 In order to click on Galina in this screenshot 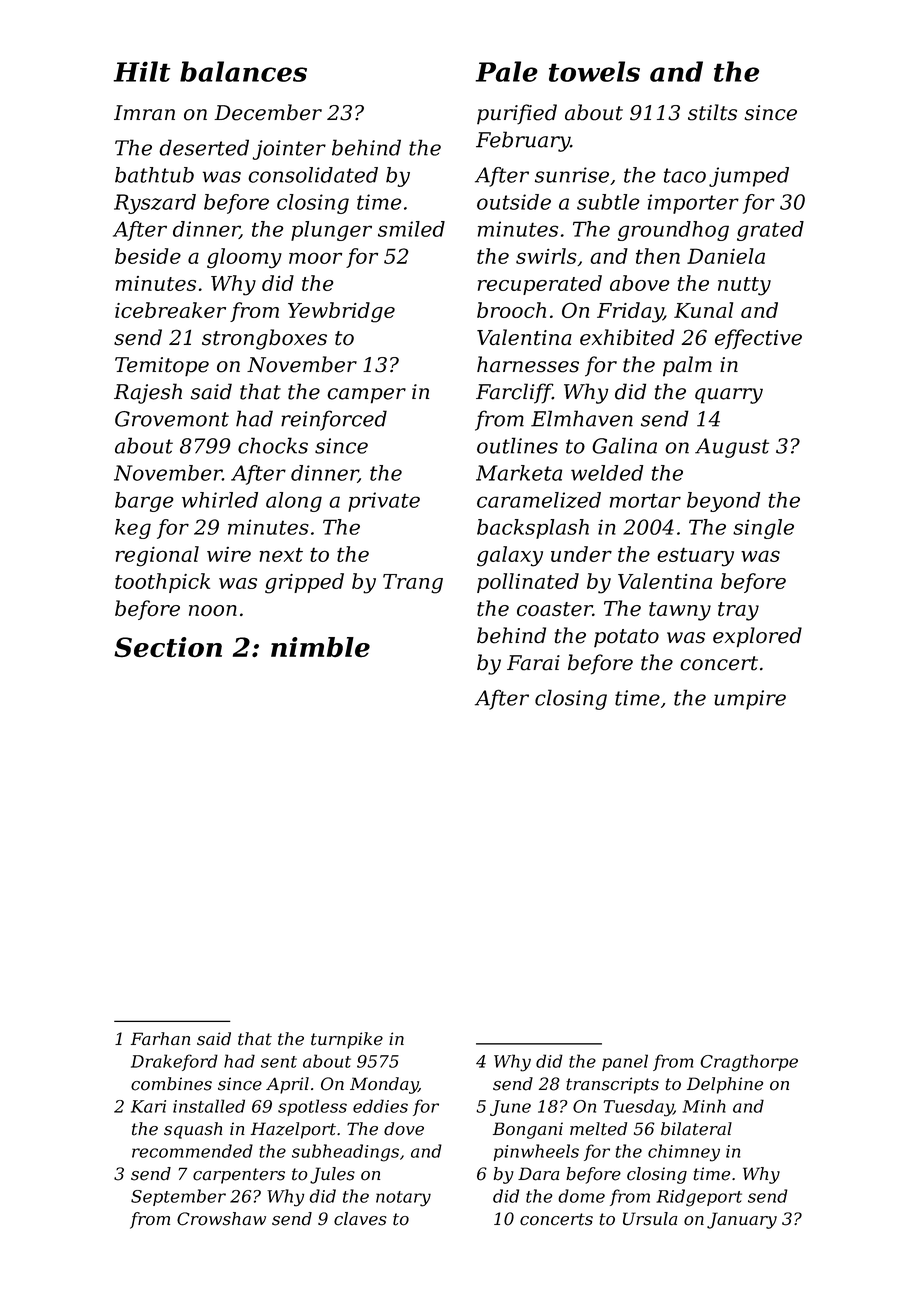, I will do `click(624, 445)`.
